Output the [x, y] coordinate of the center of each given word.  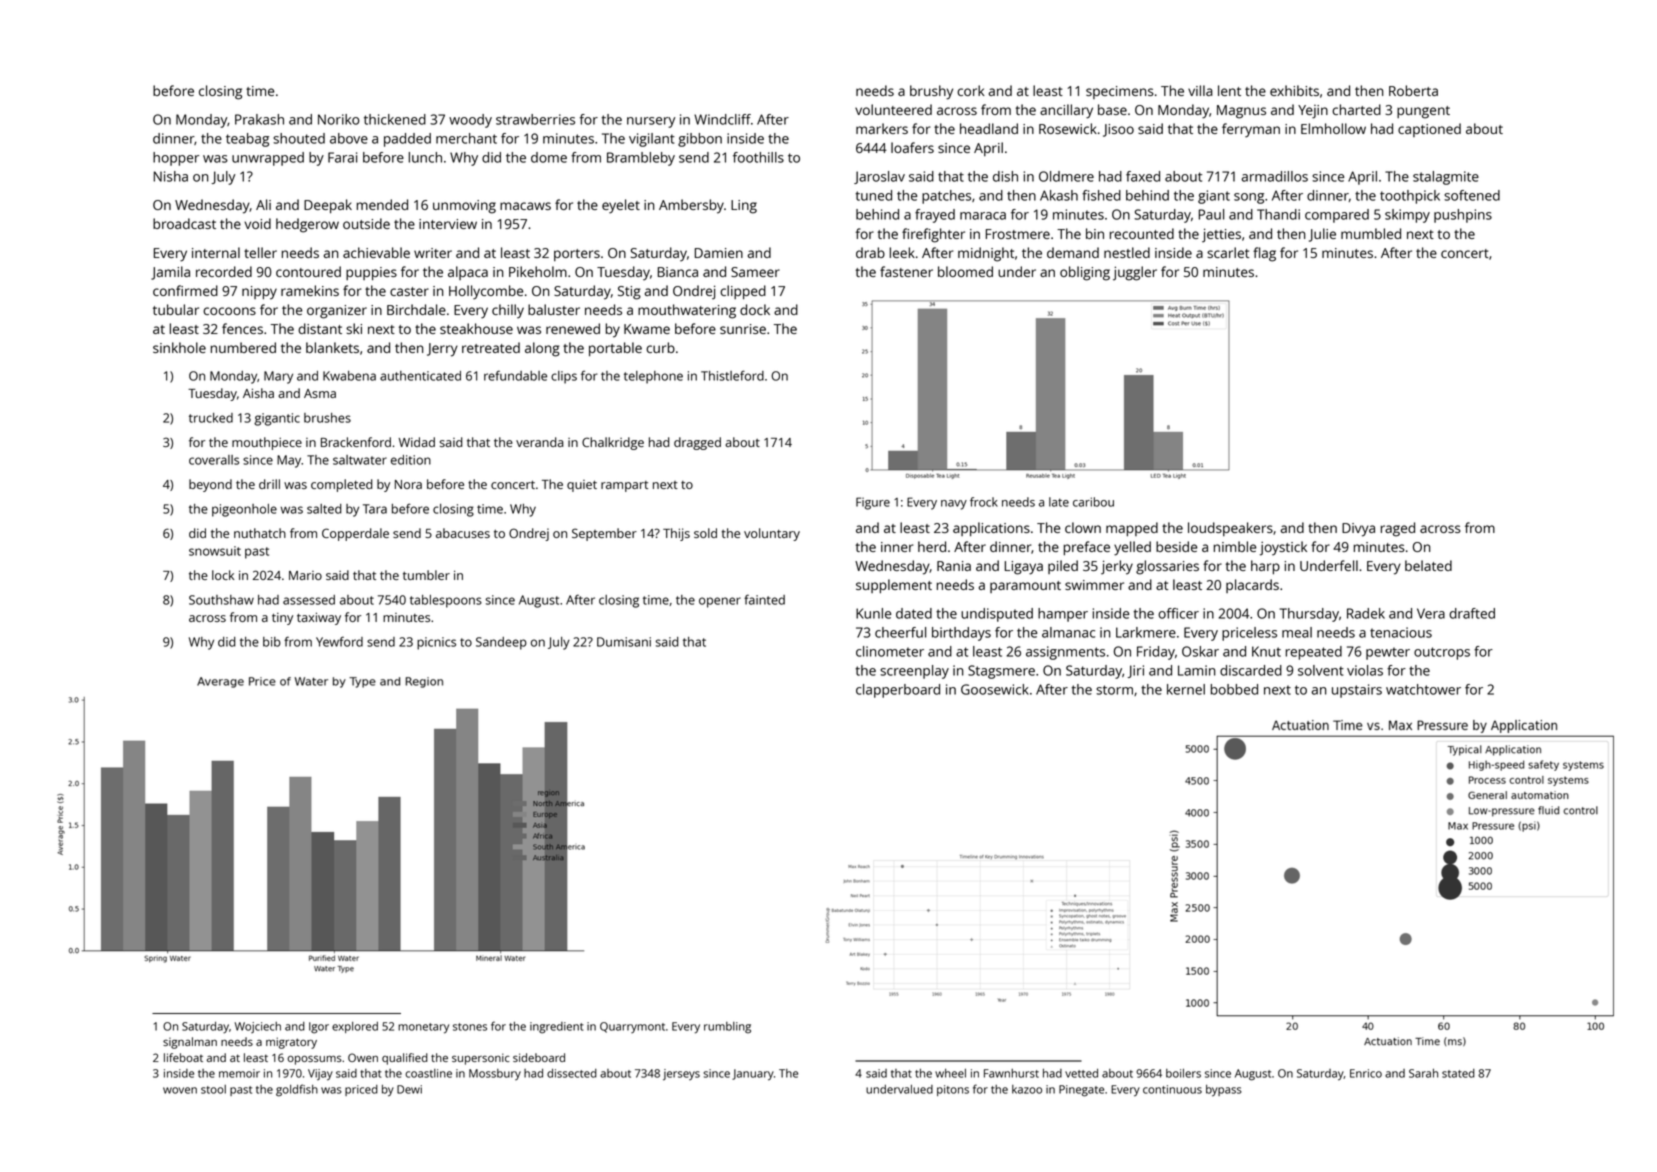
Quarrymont [632, 1027]
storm [1114, 690]
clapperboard [898, 691]
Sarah [1423, 1073]
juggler [1135, 273]
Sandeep [501, 643]
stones [470, 1027]
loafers [912, 147]
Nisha [170, 176]
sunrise [743, 329]
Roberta [1413, 90]
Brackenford [356, 442]
